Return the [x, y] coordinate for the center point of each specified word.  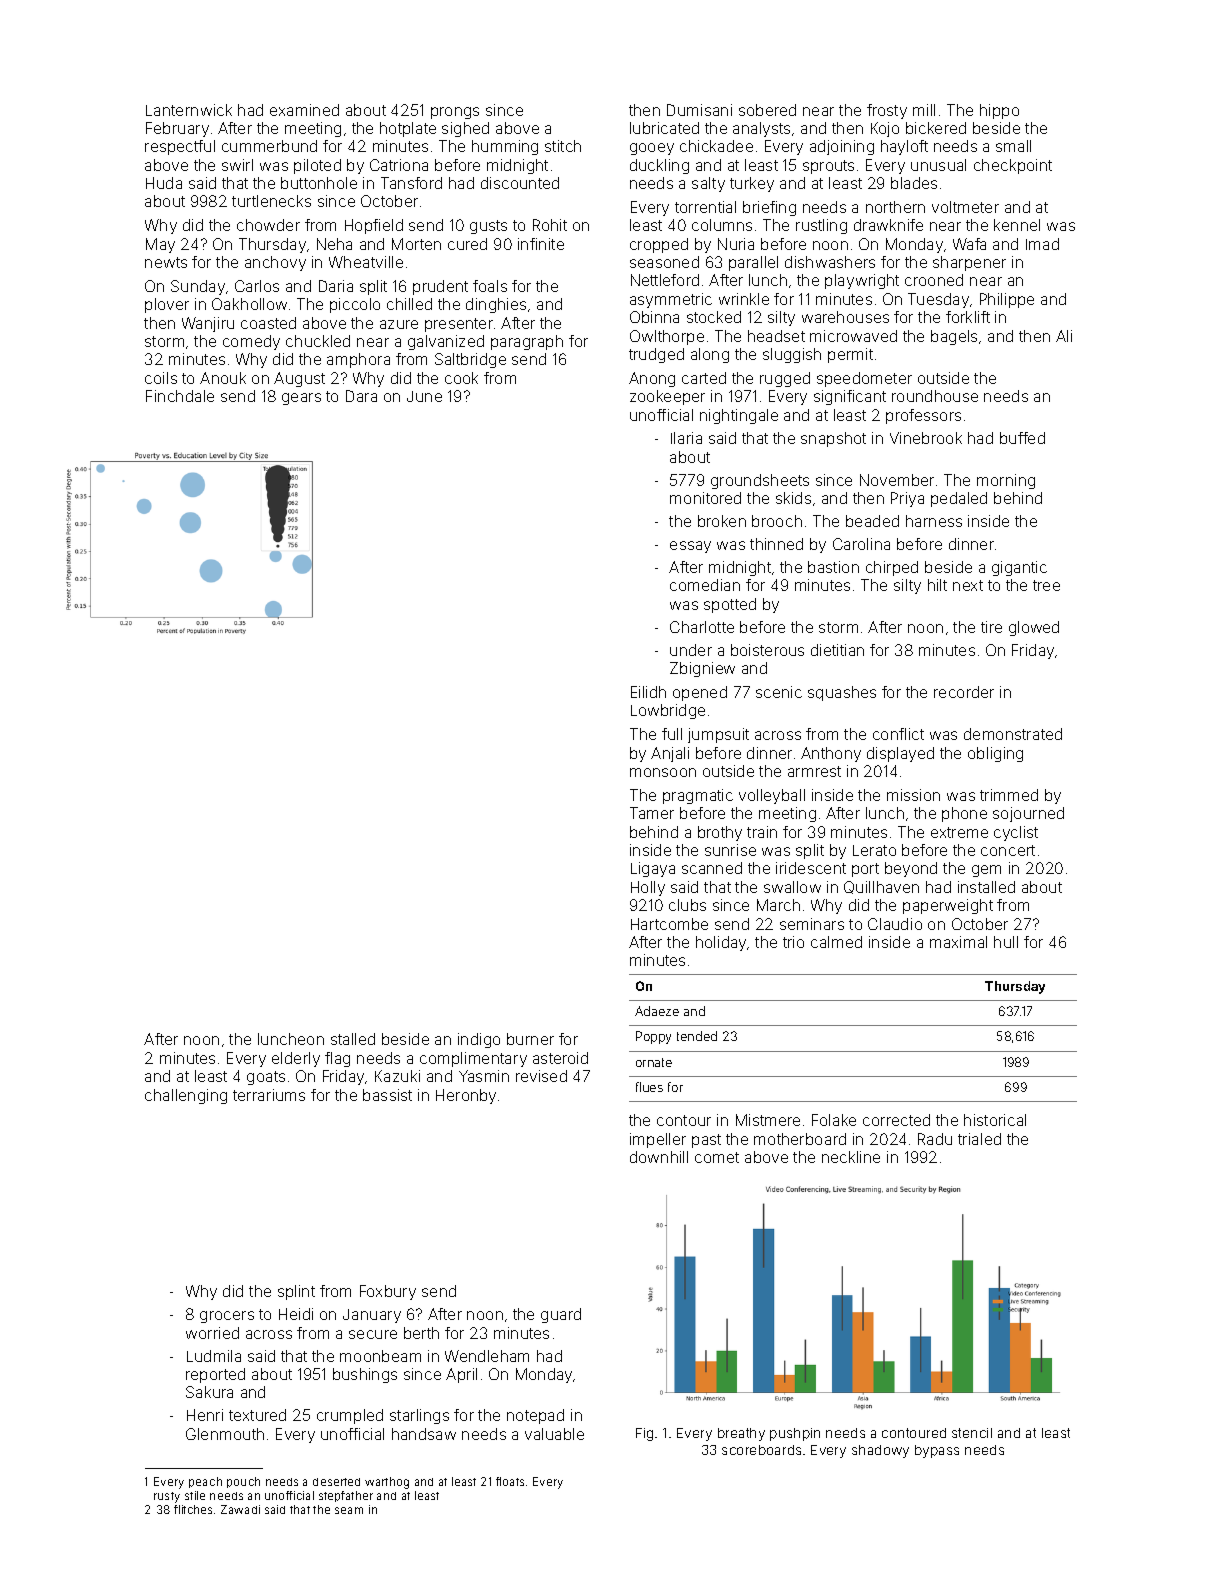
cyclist [1016, 833]
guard [561, 1315]
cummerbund [269, 146]
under [691, 650]
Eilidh [648, 692]
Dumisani [699, 110]
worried [212, 1333]
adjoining [842, 147]
